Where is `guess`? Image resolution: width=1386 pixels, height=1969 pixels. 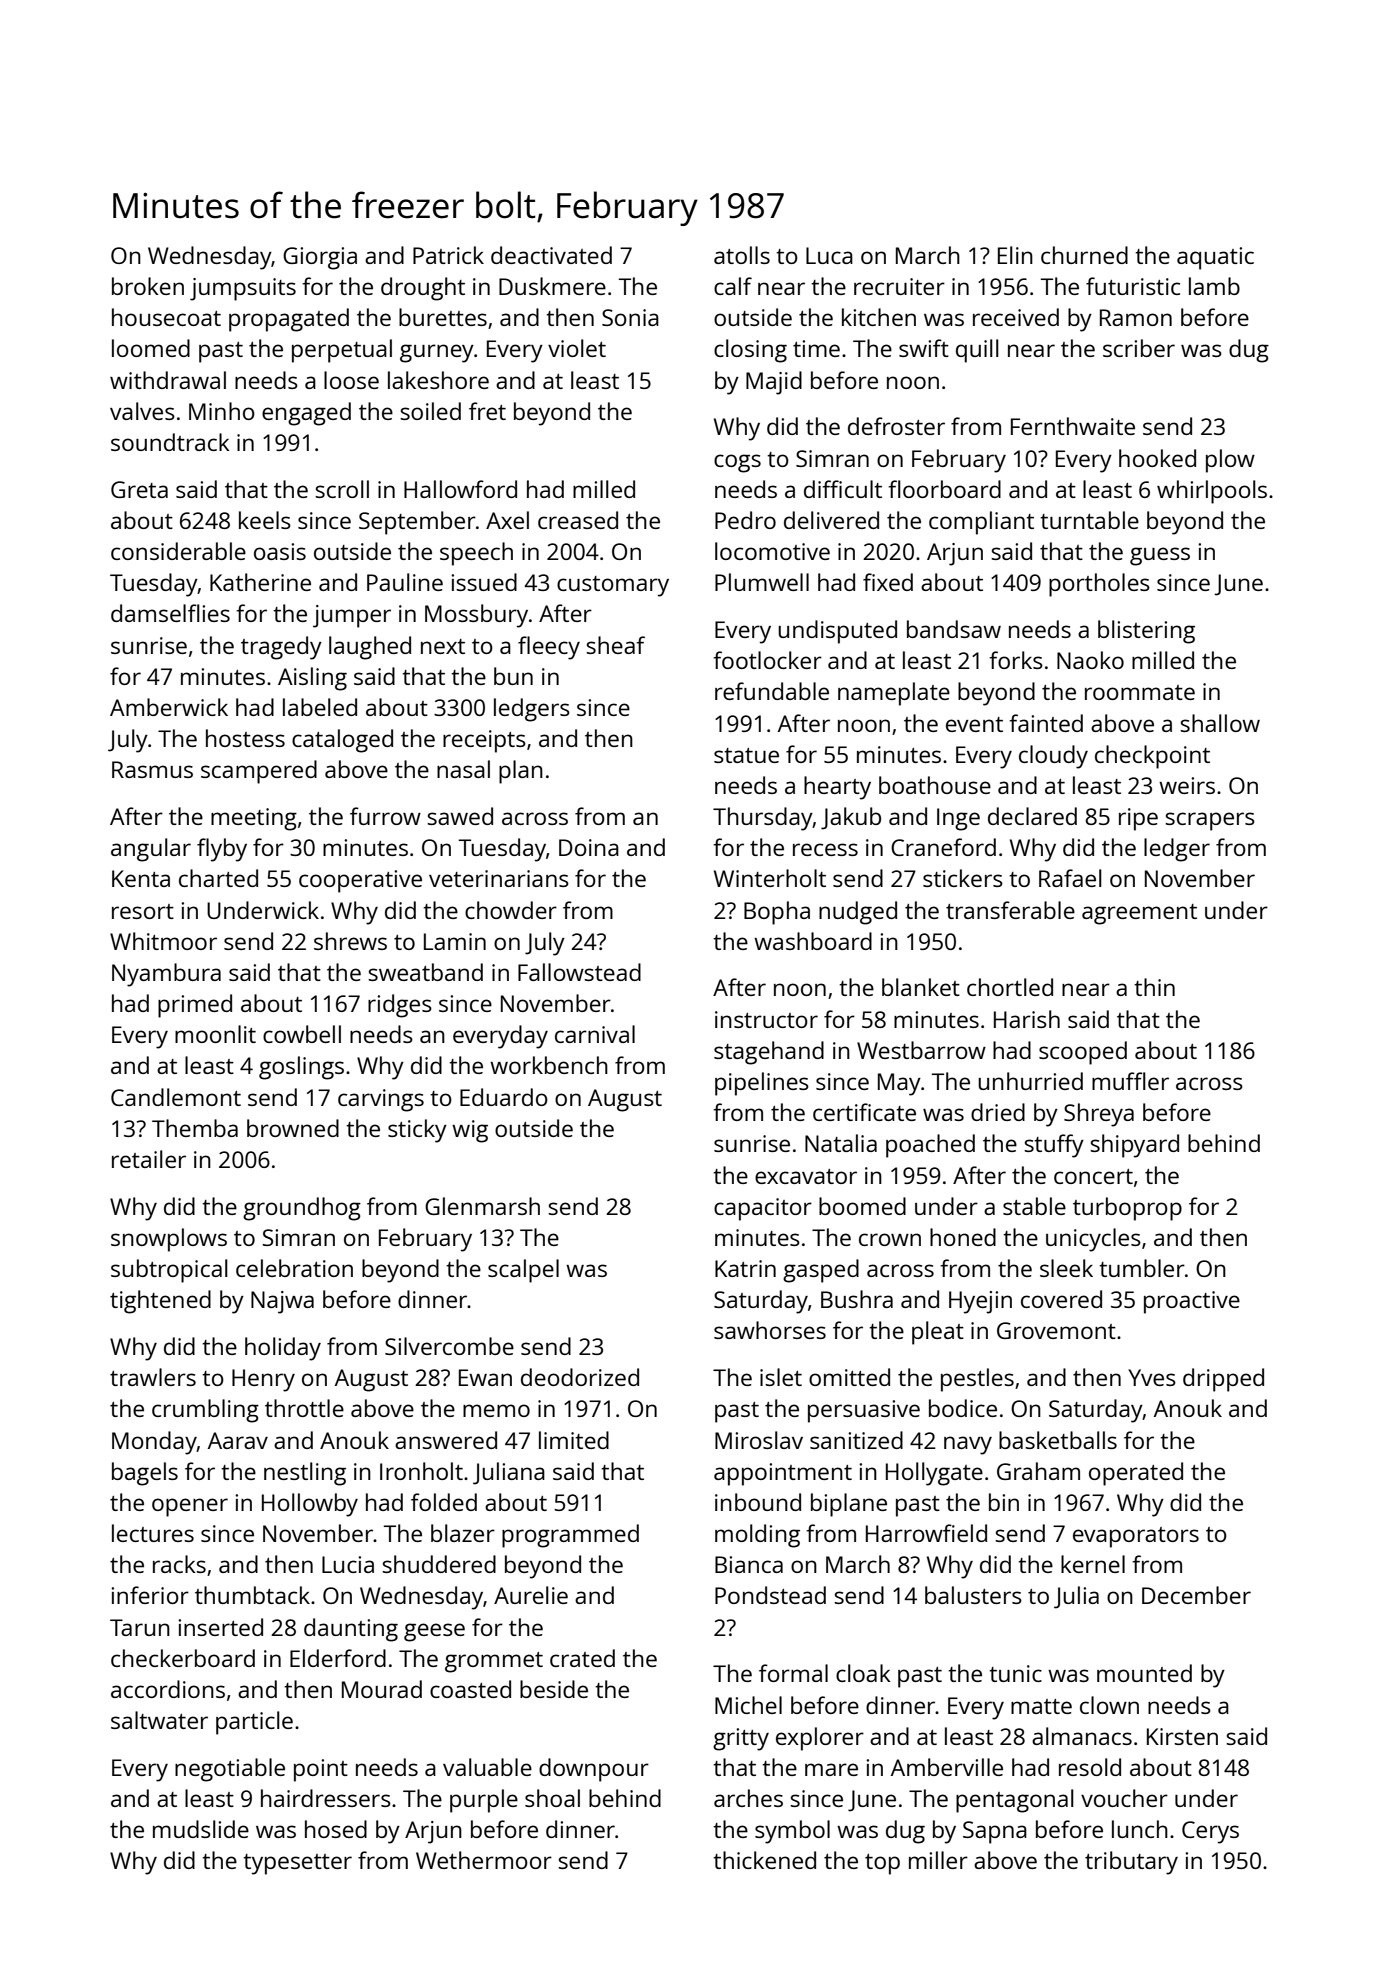 guess is located at coordinates (1160, 556).
